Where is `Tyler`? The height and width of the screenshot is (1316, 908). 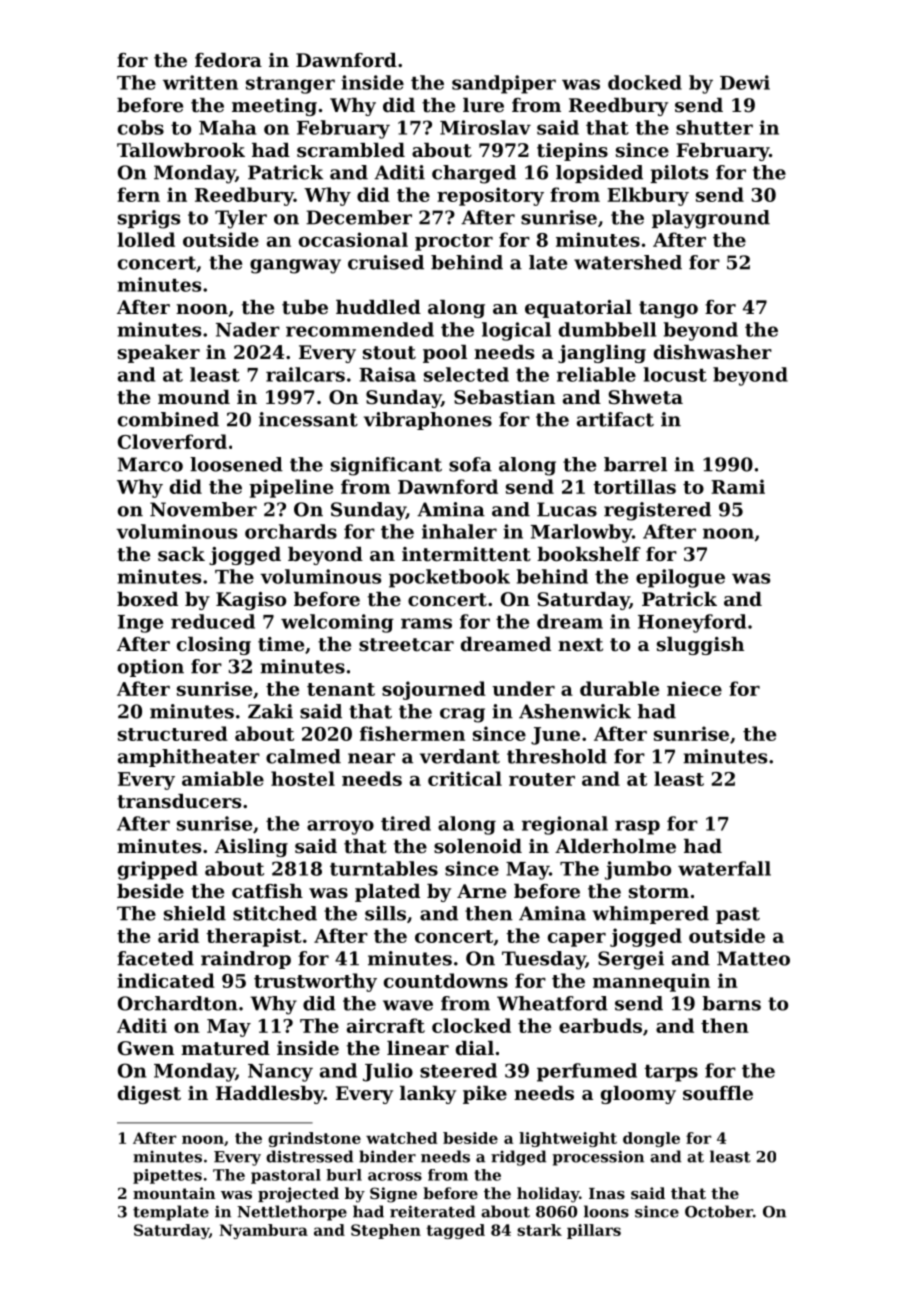
Tyler is located at coordinates (241, 219).
